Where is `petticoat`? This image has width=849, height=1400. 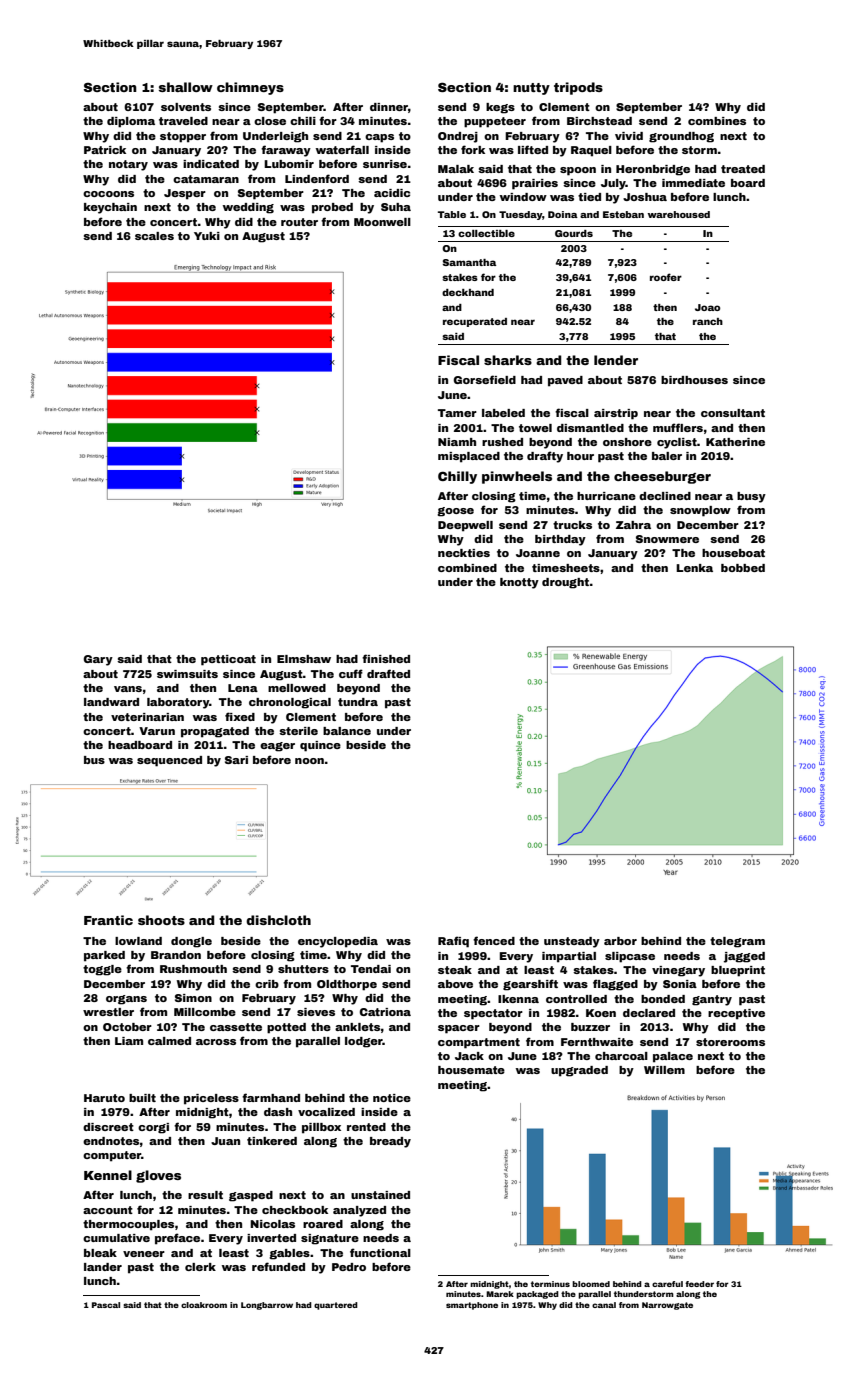
petticoat is located at coordinates (228, 660).
